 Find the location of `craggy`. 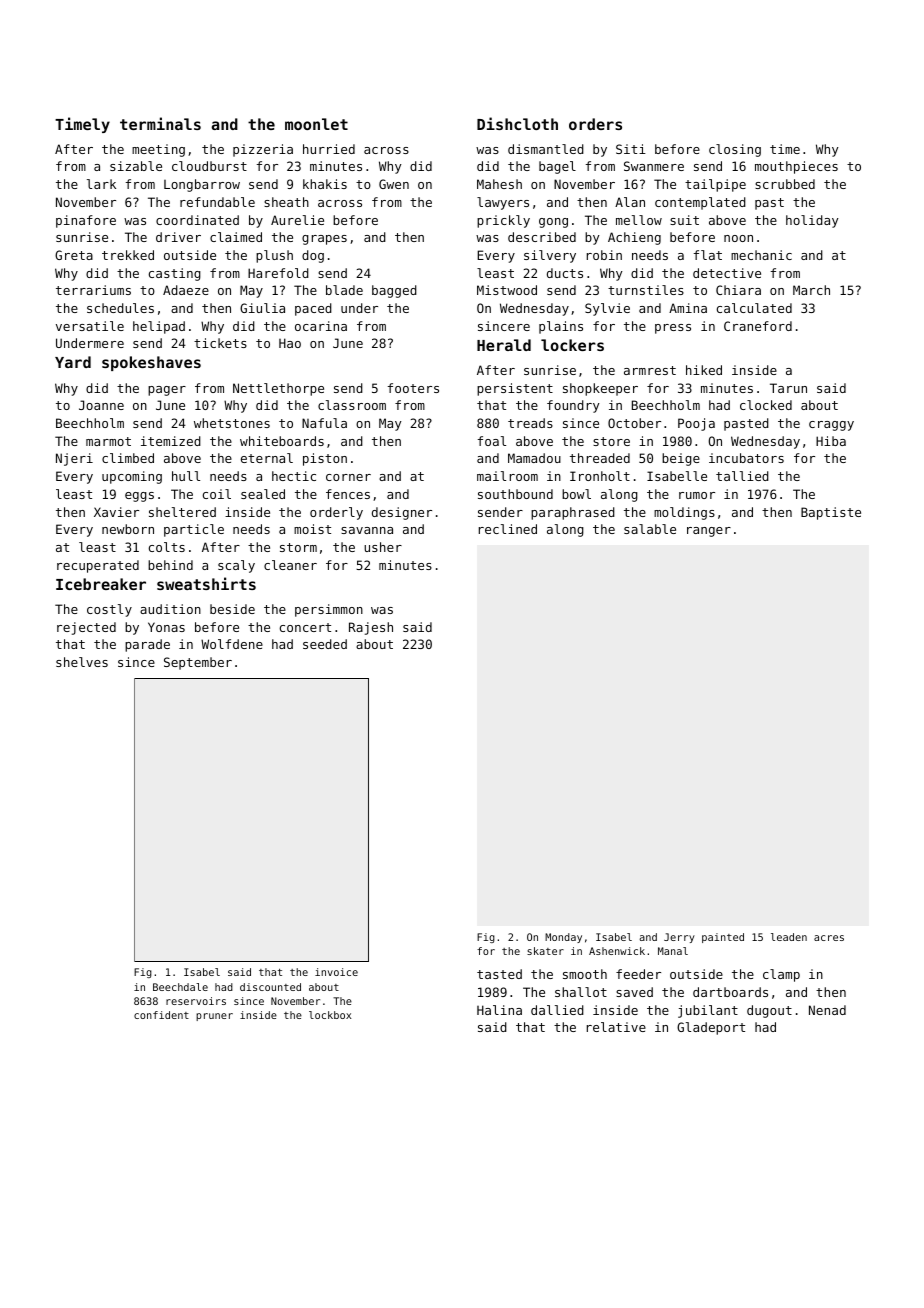

craggy is located at coordinates (831, 426).
